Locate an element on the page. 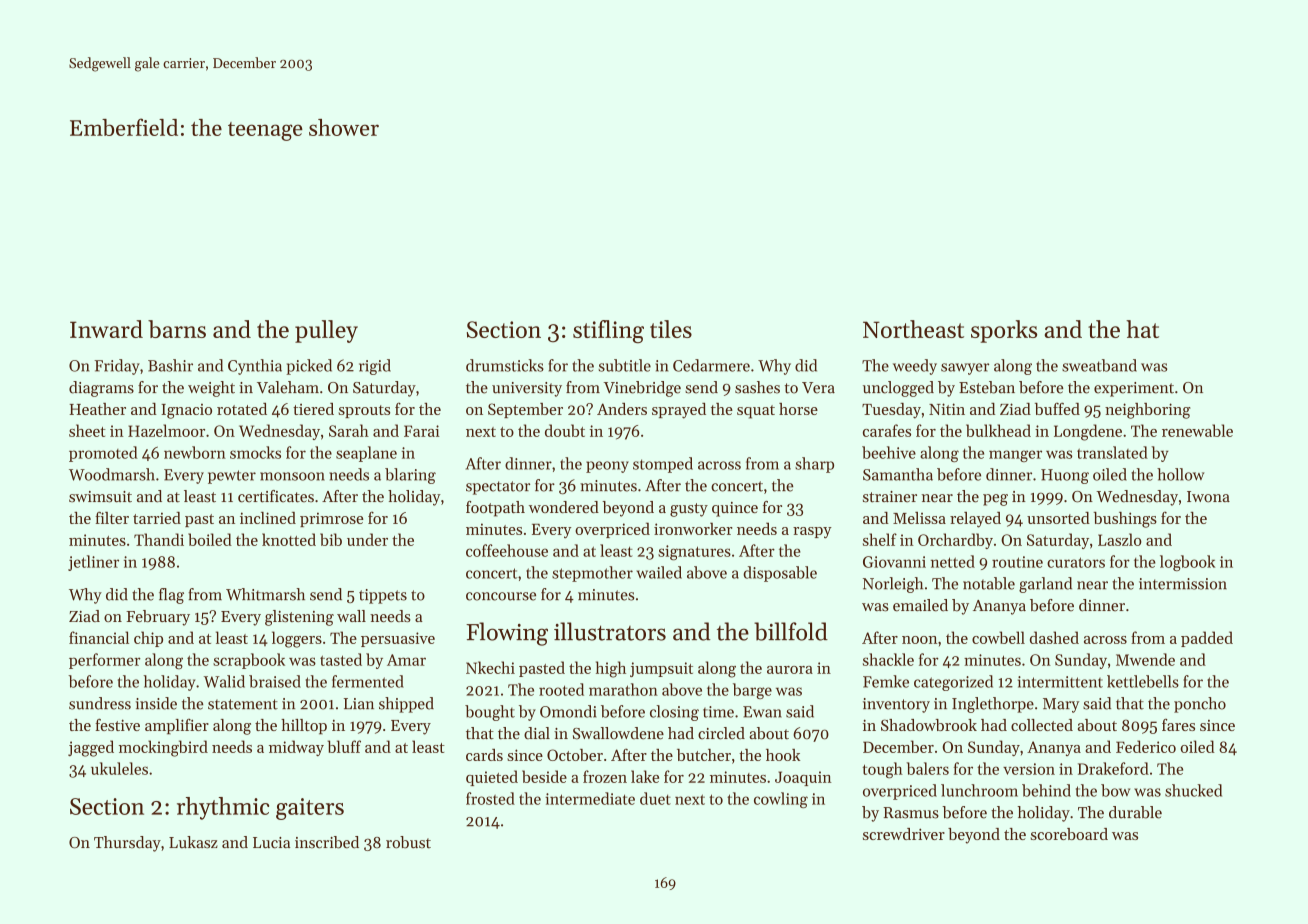 This image has width=1308, height=924. Federico is located at coordinates (1146, 746).
